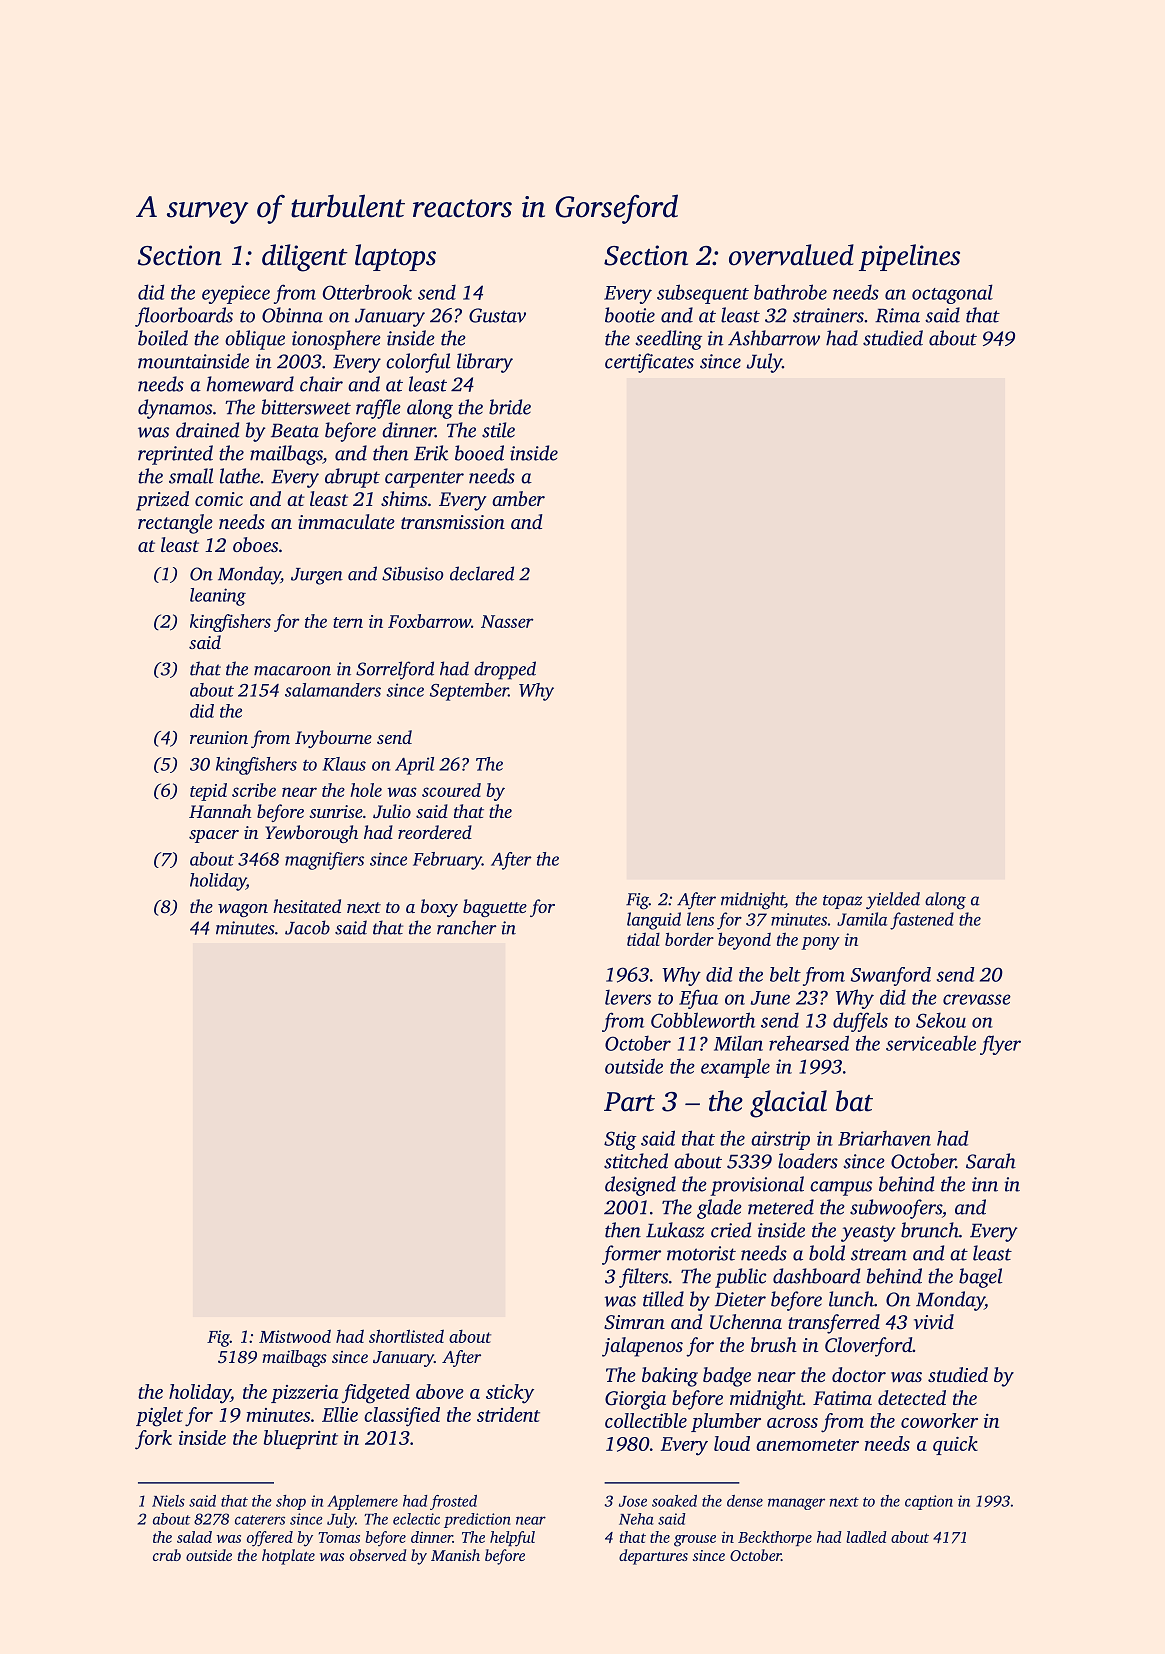 The width and height of the document is (1165, 1654). Describe the element at coordinates (703, 294) in the document. I see `subsequent` at that location.
